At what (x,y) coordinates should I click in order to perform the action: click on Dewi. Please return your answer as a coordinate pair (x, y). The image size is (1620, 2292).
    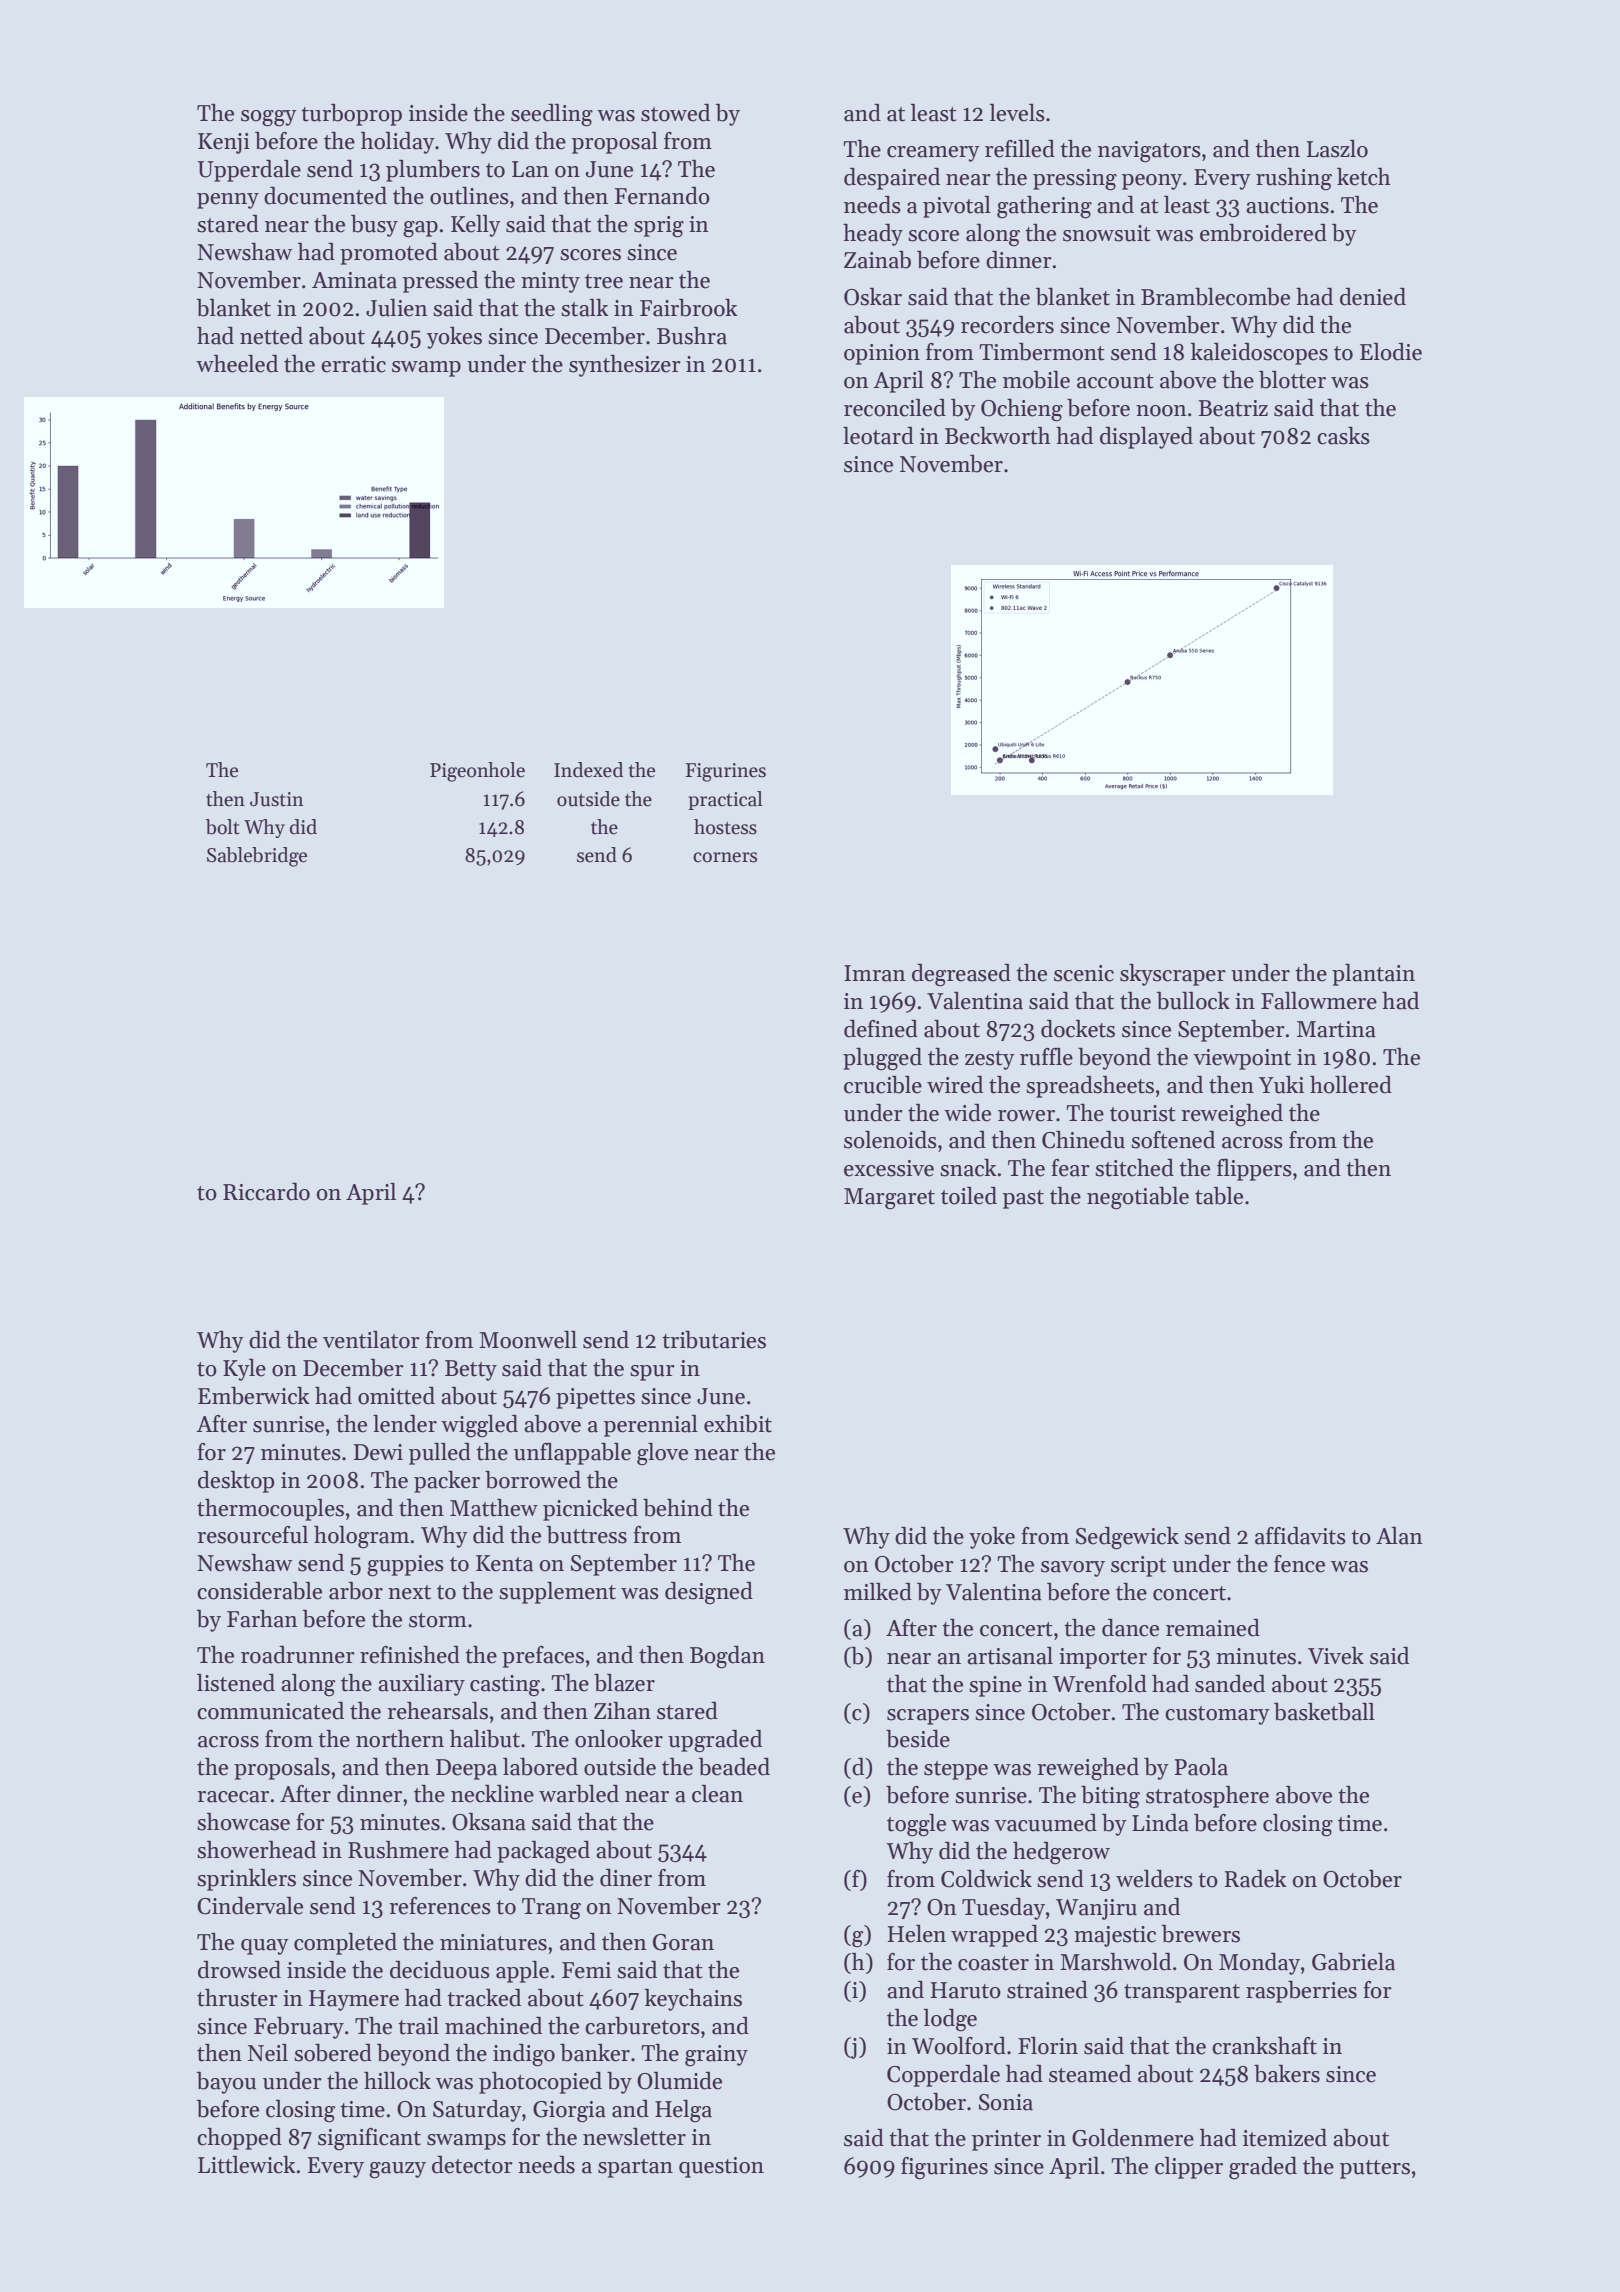
    Looking at the image, I should click on (378, 1452).
